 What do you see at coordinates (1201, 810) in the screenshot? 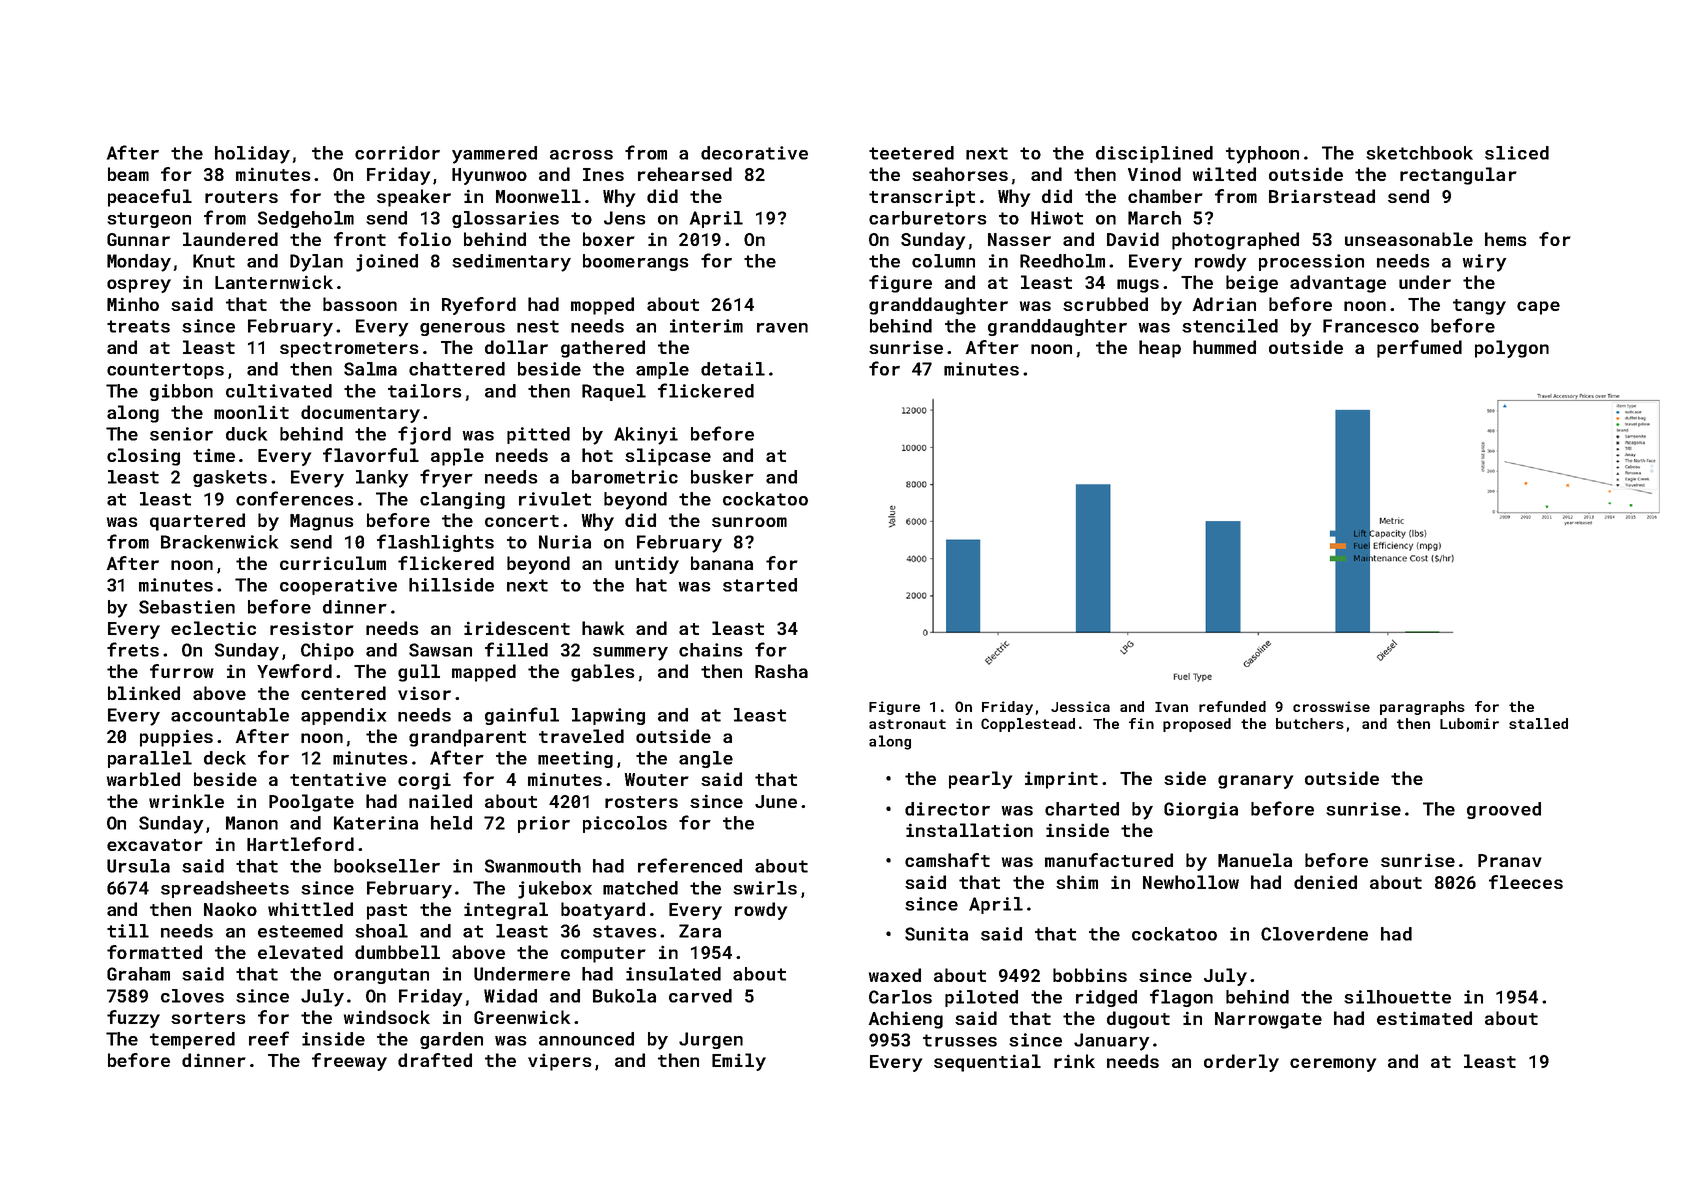
I see `Giorgia` at bounding box center [1201, 810].
